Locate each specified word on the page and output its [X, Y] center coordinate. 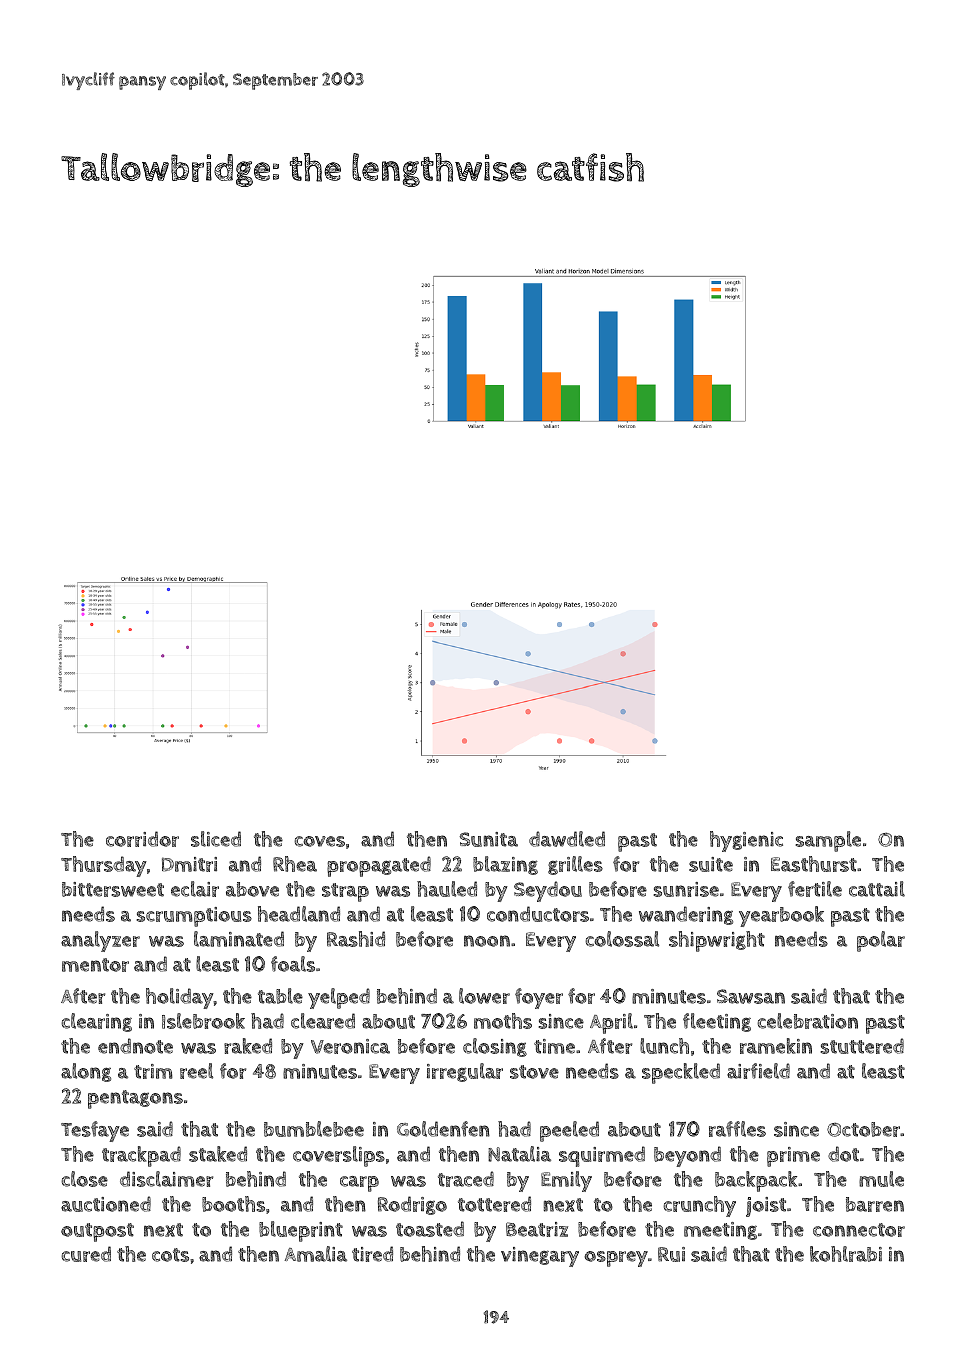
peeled [569, 1131]
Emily [566, 1181]
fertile [815, 889]
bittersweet [113, 889]
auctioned [106, 1204]
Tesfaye [95, 1131]
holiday [180, 998]
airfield [758, 1071]
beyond [687, 1156]
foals [293, 964]
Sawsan [751, 996]
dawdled [567, 839]
